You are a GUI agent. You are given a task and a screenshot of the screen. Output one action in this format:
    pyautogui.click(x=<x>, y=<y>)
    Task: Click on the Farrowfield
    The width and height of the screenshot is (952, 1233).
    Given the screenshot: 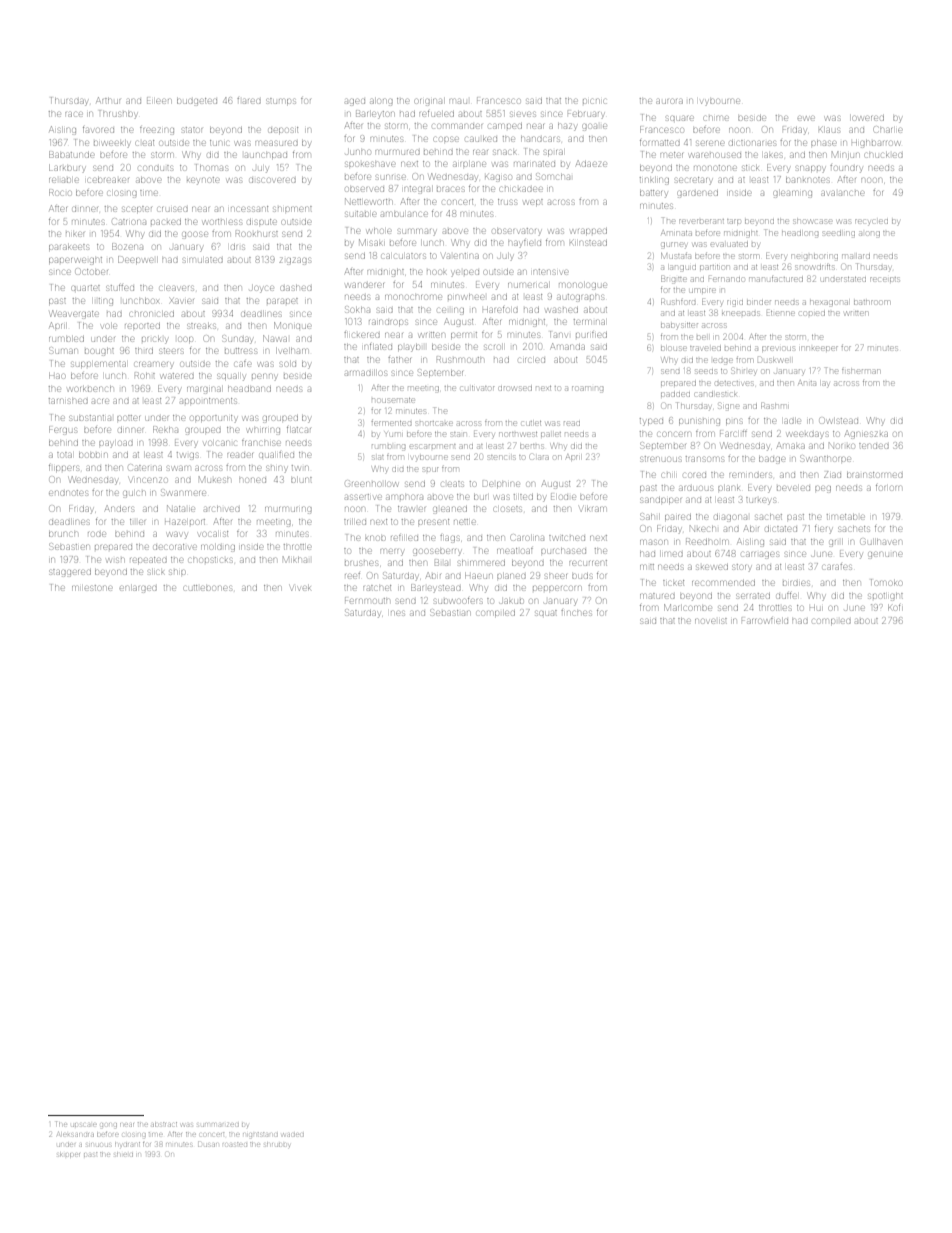 What is the action you would take?
    pyautogui.click(x=765, y=621)
